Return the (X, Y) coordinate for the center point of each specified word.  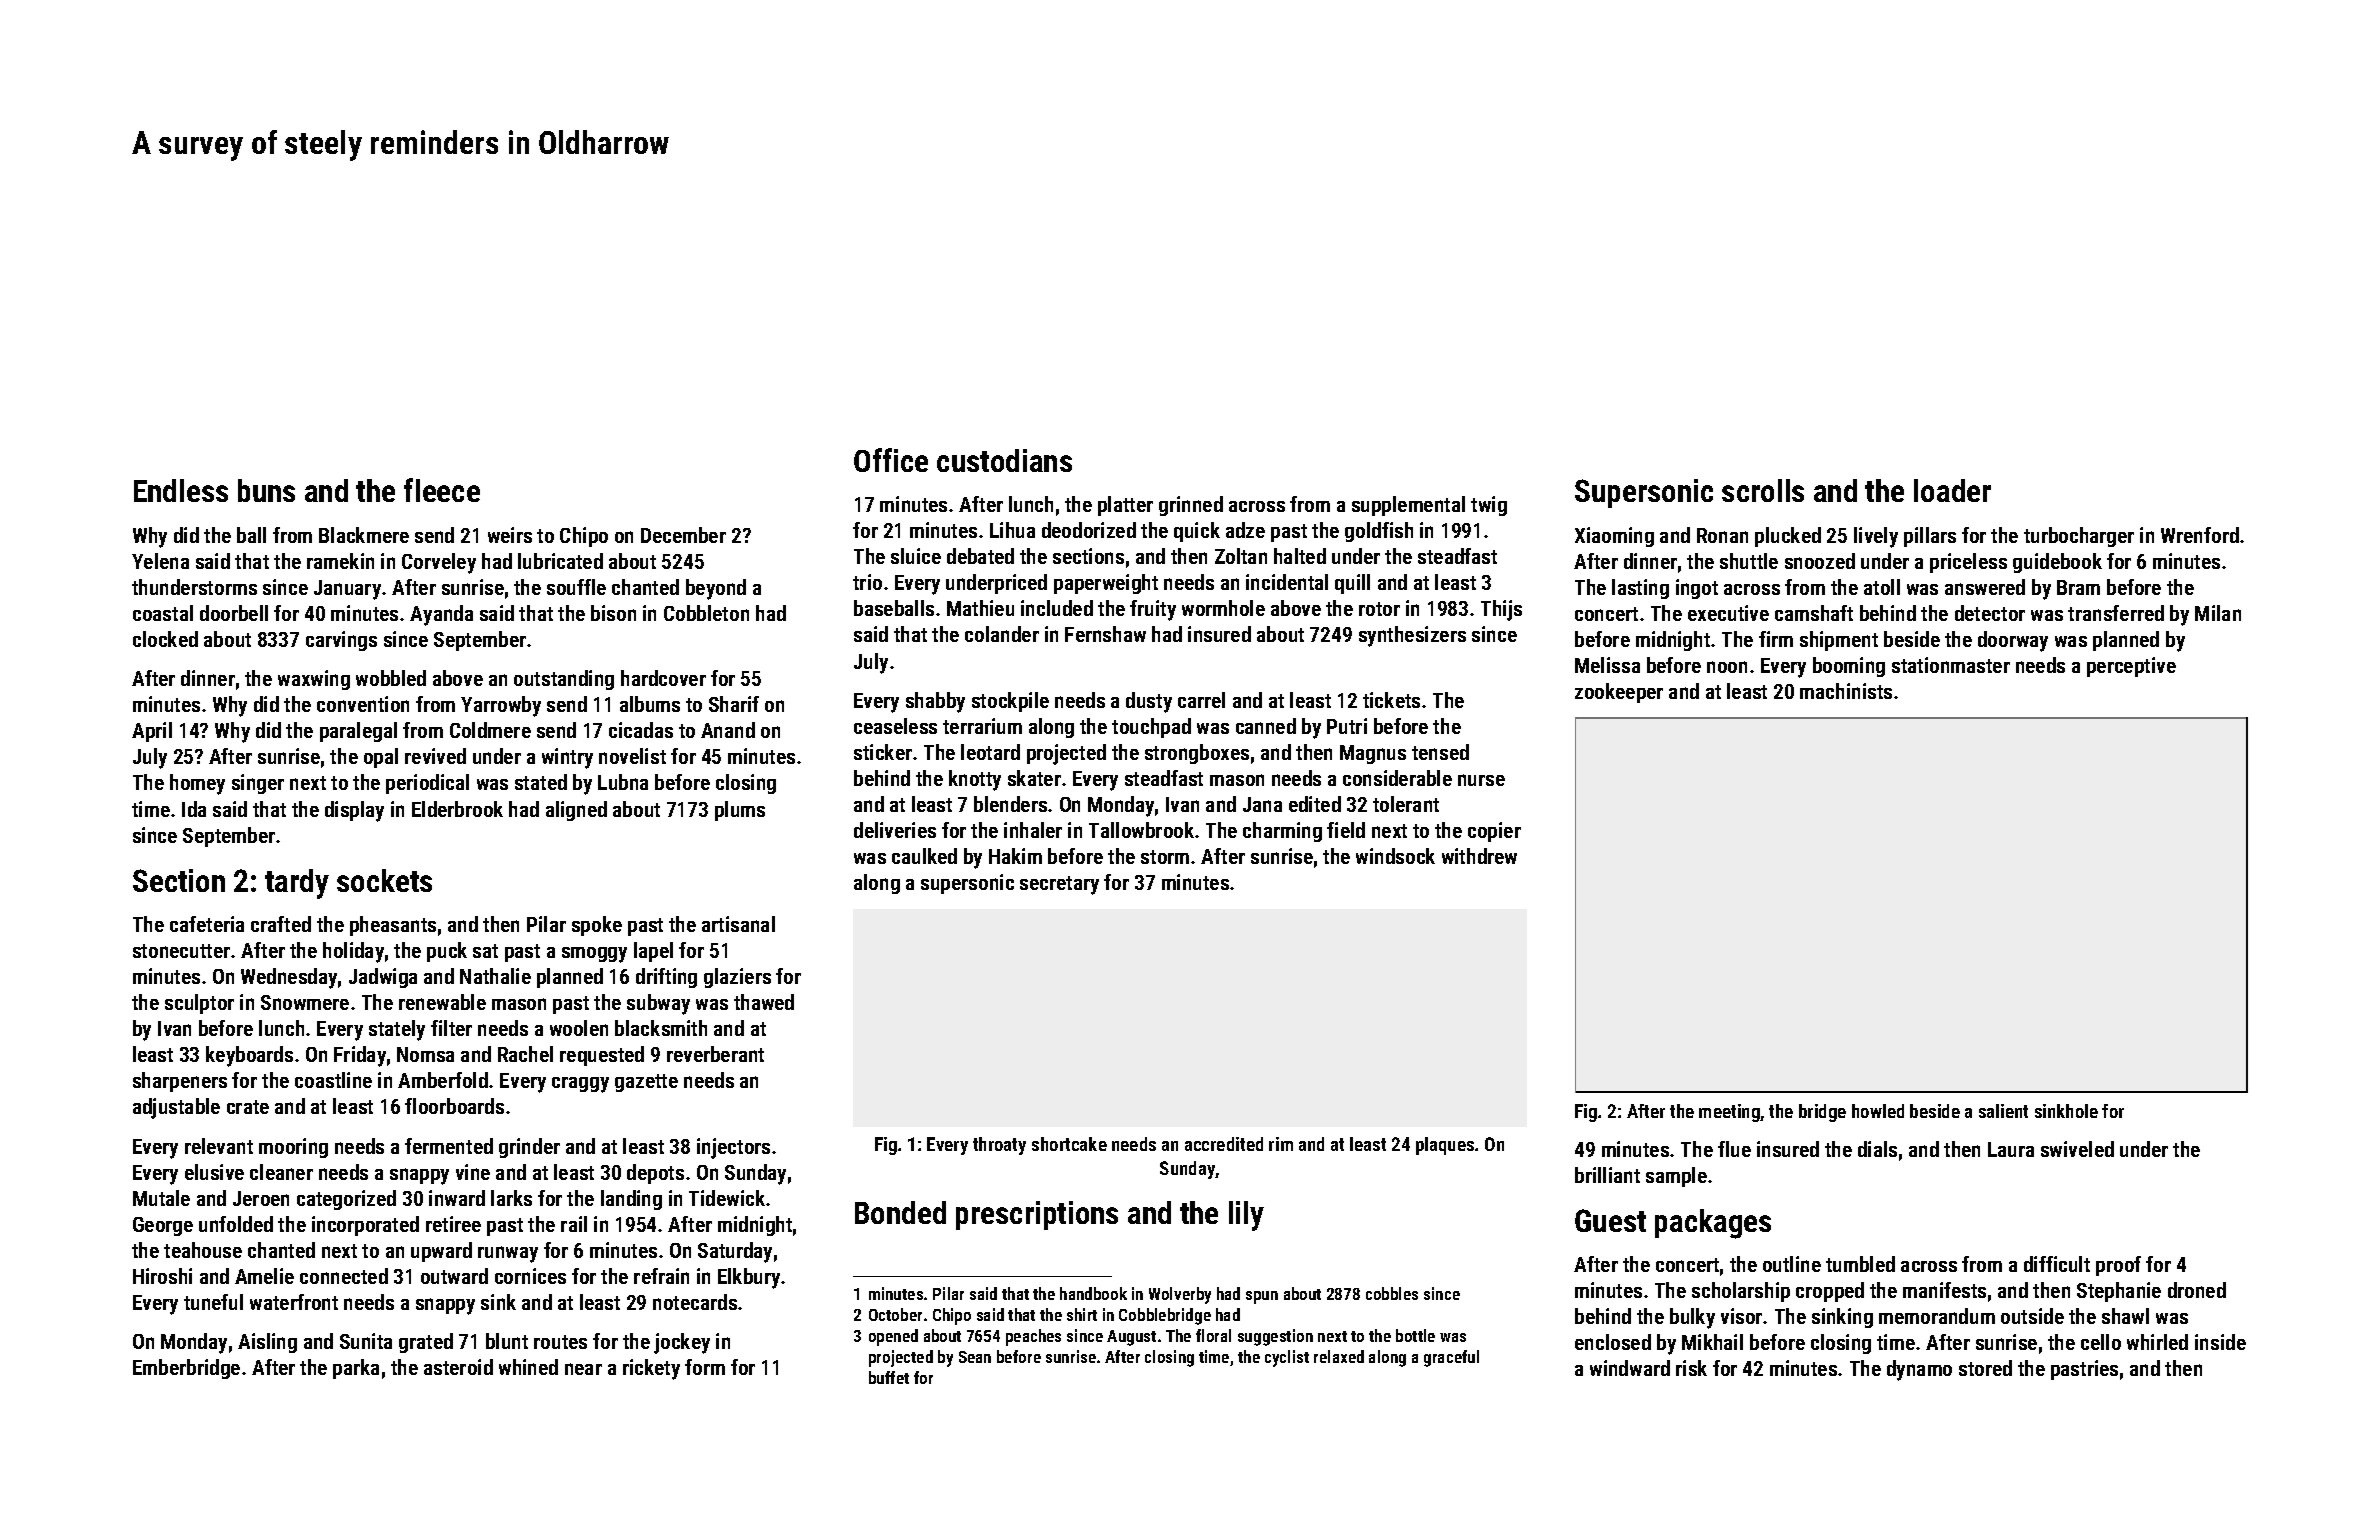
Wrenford (2200, 535)
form (705, 1367)
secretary (1059, 885)
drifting (666, 978)
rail (574, 1224)
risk (1691, 1368)
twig (1489, 506)
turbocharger (2079, 537)
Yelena (160, 561)
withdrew (1479, 856)
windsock (1395, 856)
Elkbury (749, 1278)
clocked (165, 639)
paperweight (1106, 584)
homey (197, 784)
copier (1494, 832)
